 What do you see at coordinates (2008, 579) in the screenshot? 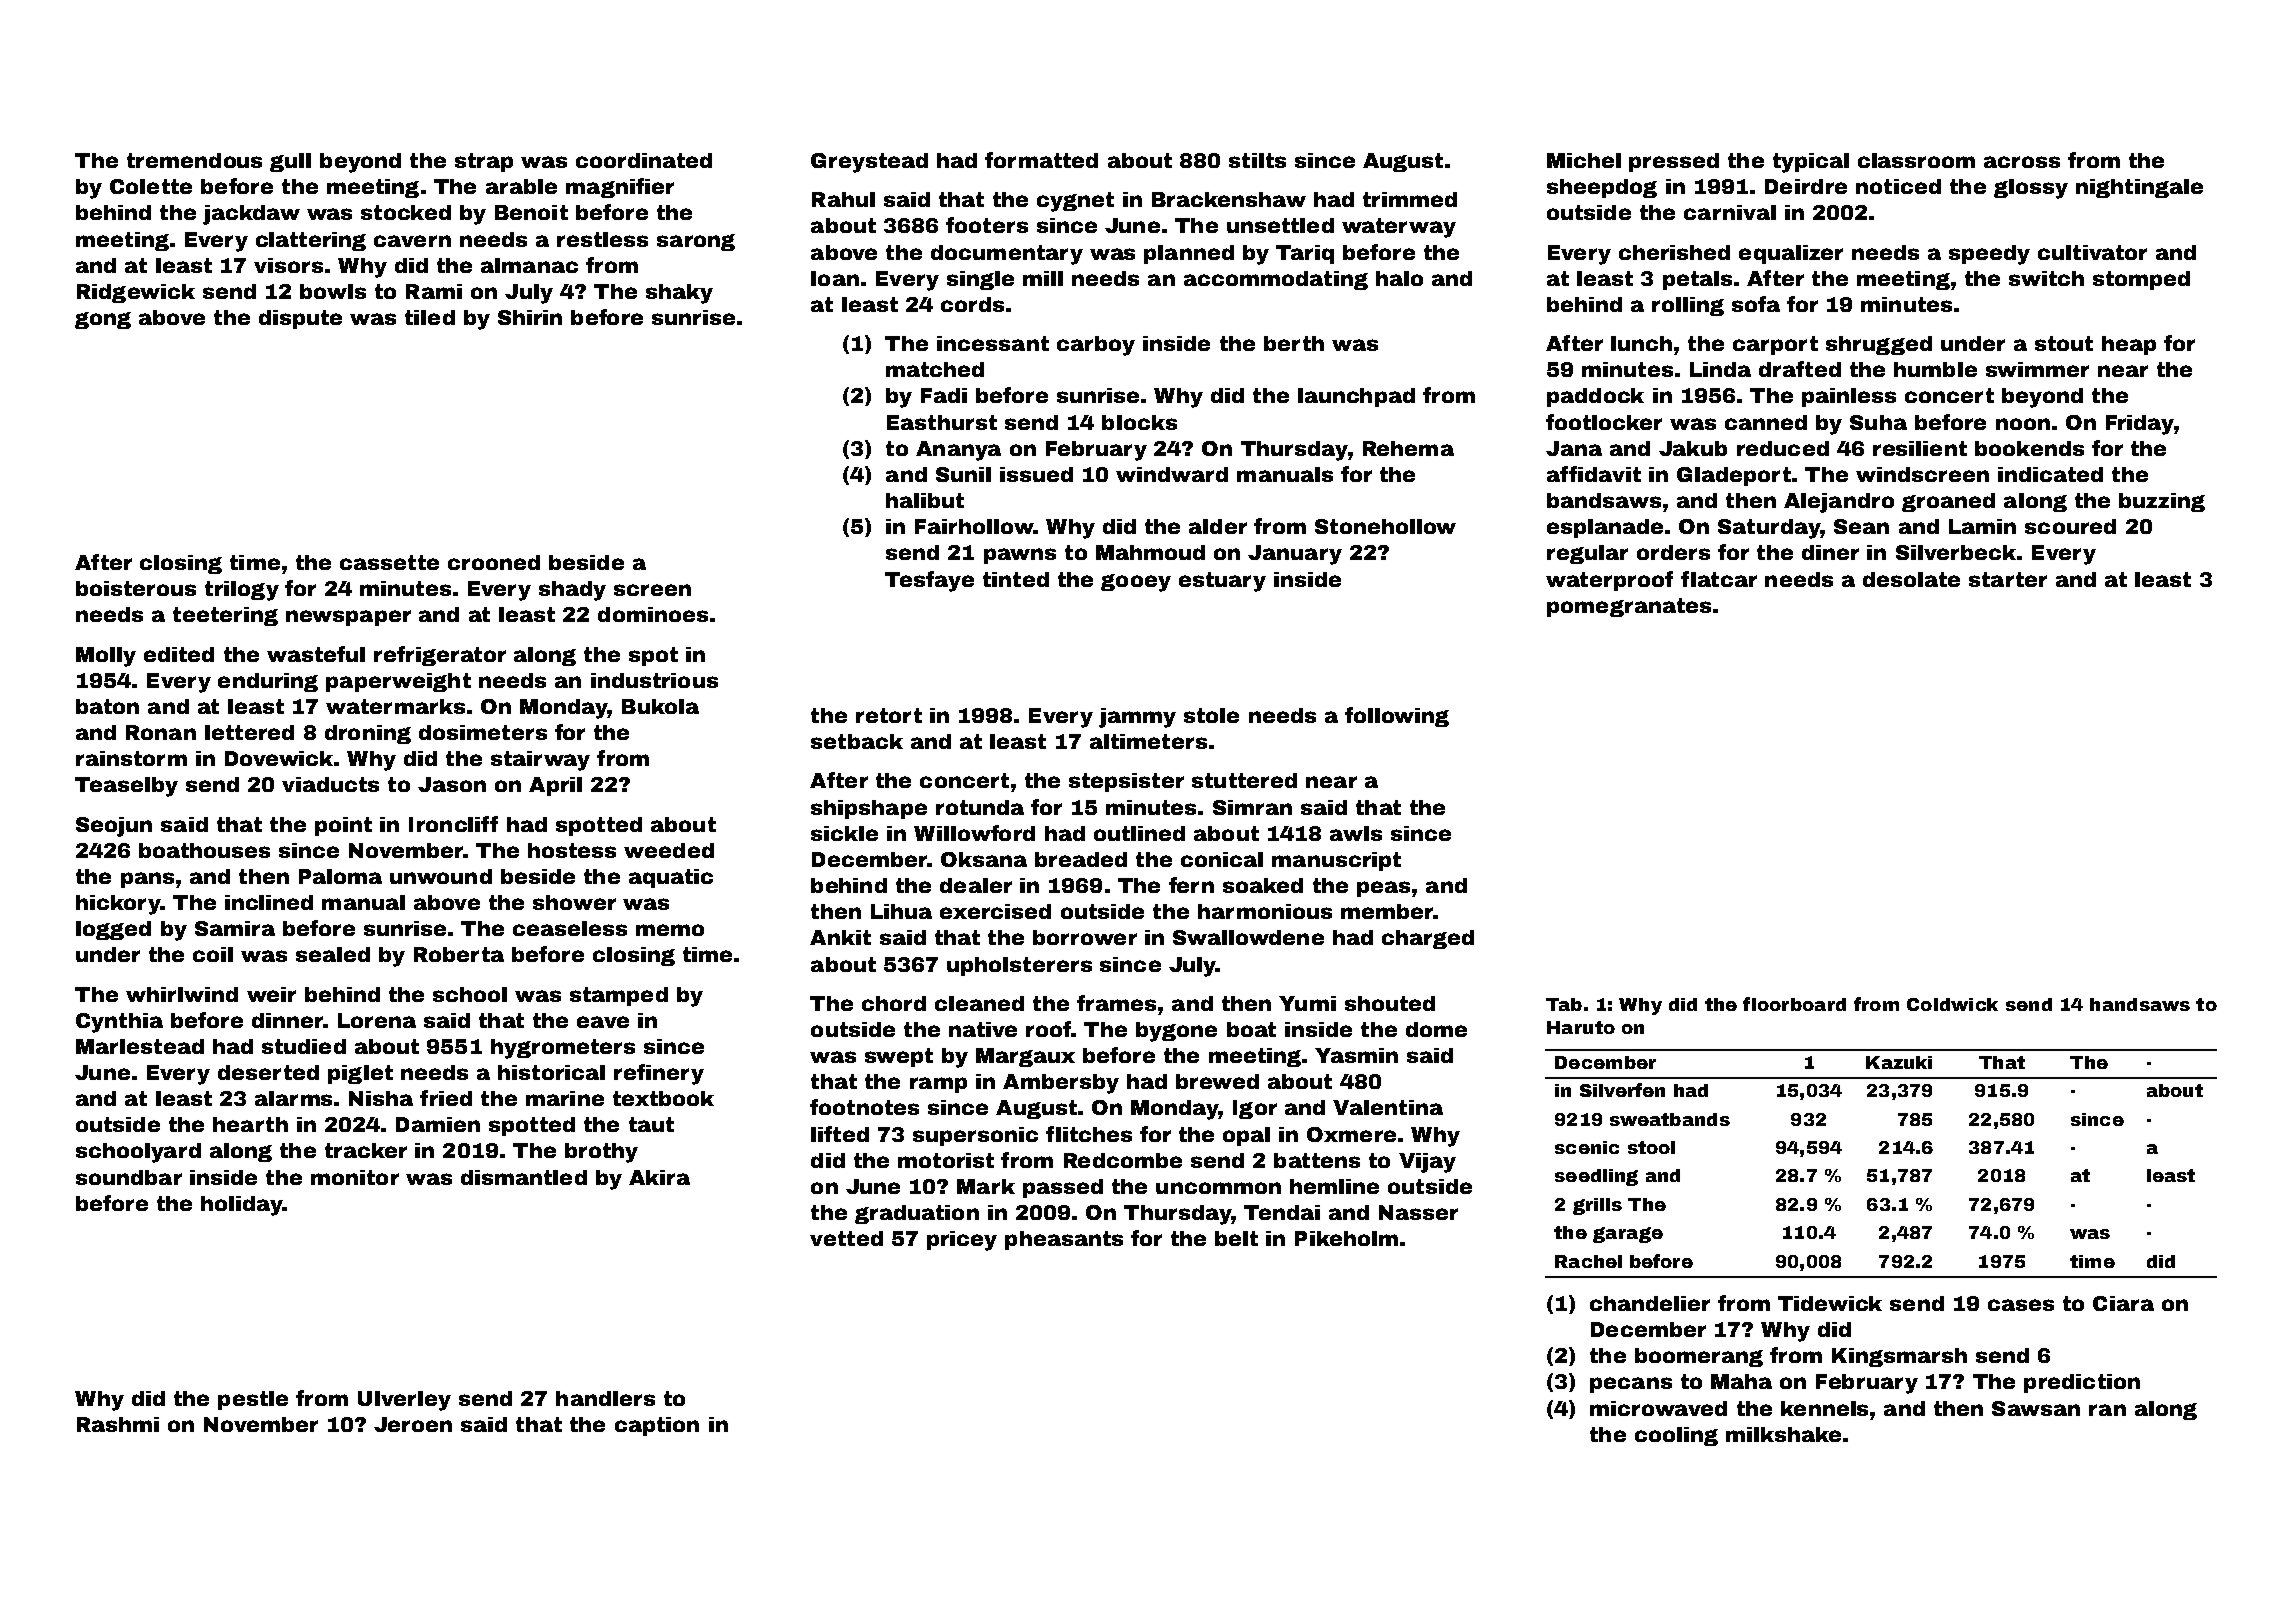
I see `starter` at bounding box center [2008, 579].
